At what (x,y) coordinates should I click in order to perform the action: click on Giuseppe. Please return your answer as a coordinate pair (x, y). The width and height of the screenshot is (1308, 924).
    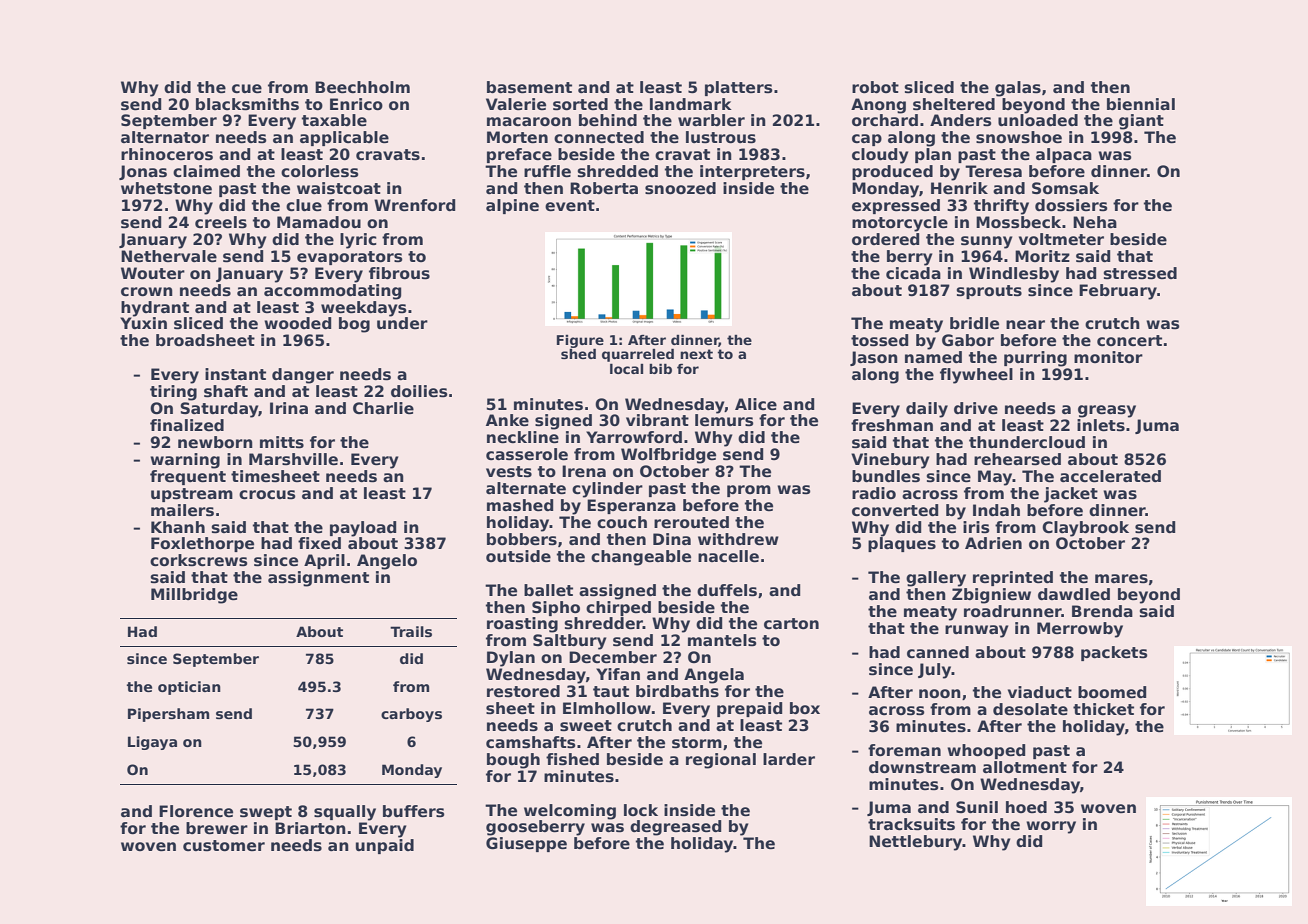
    Looking at the image, I should click on (526, 844).
